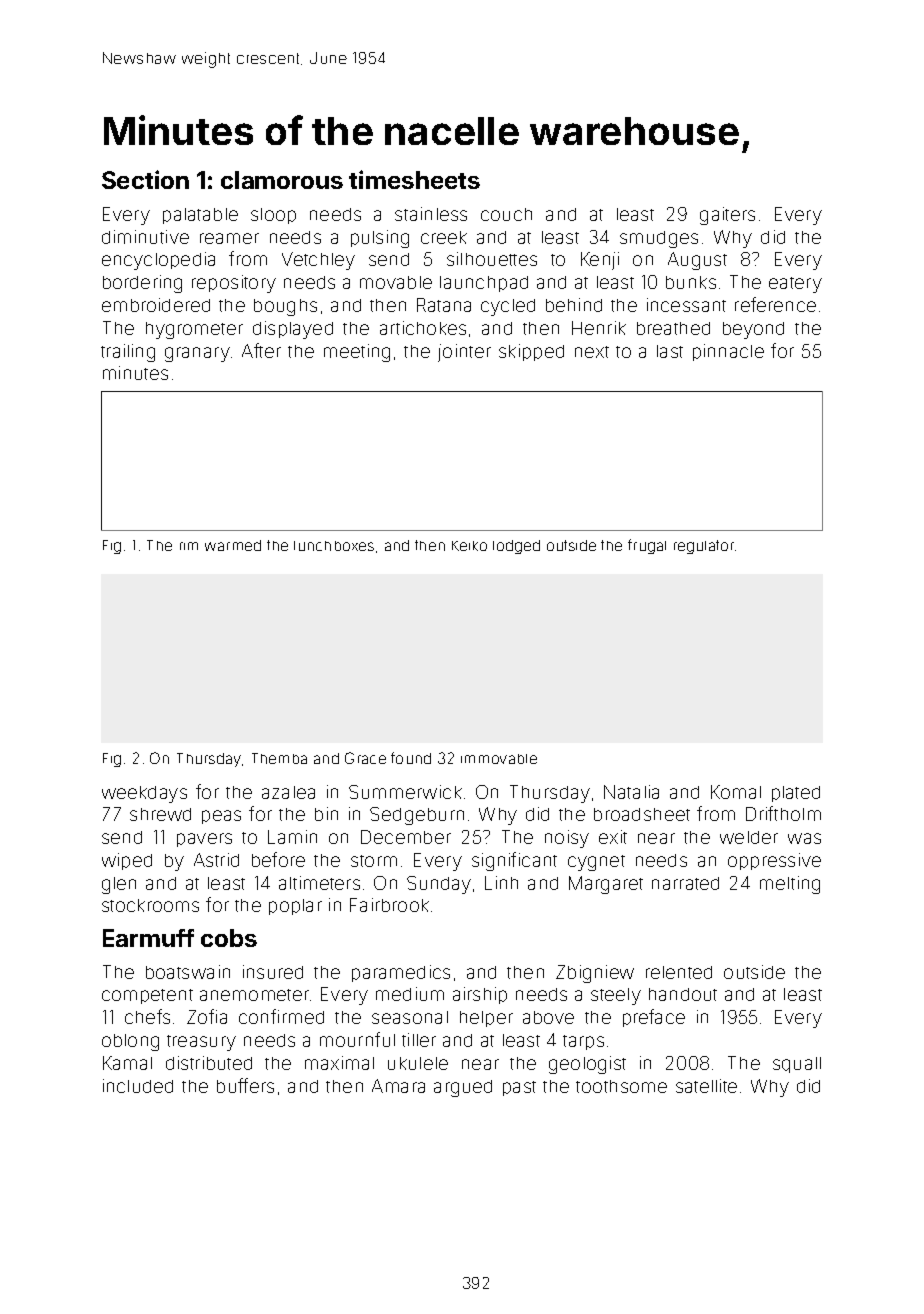 This document has width=924, height=1314. I want to click on gaiters, so click(727, 216).
